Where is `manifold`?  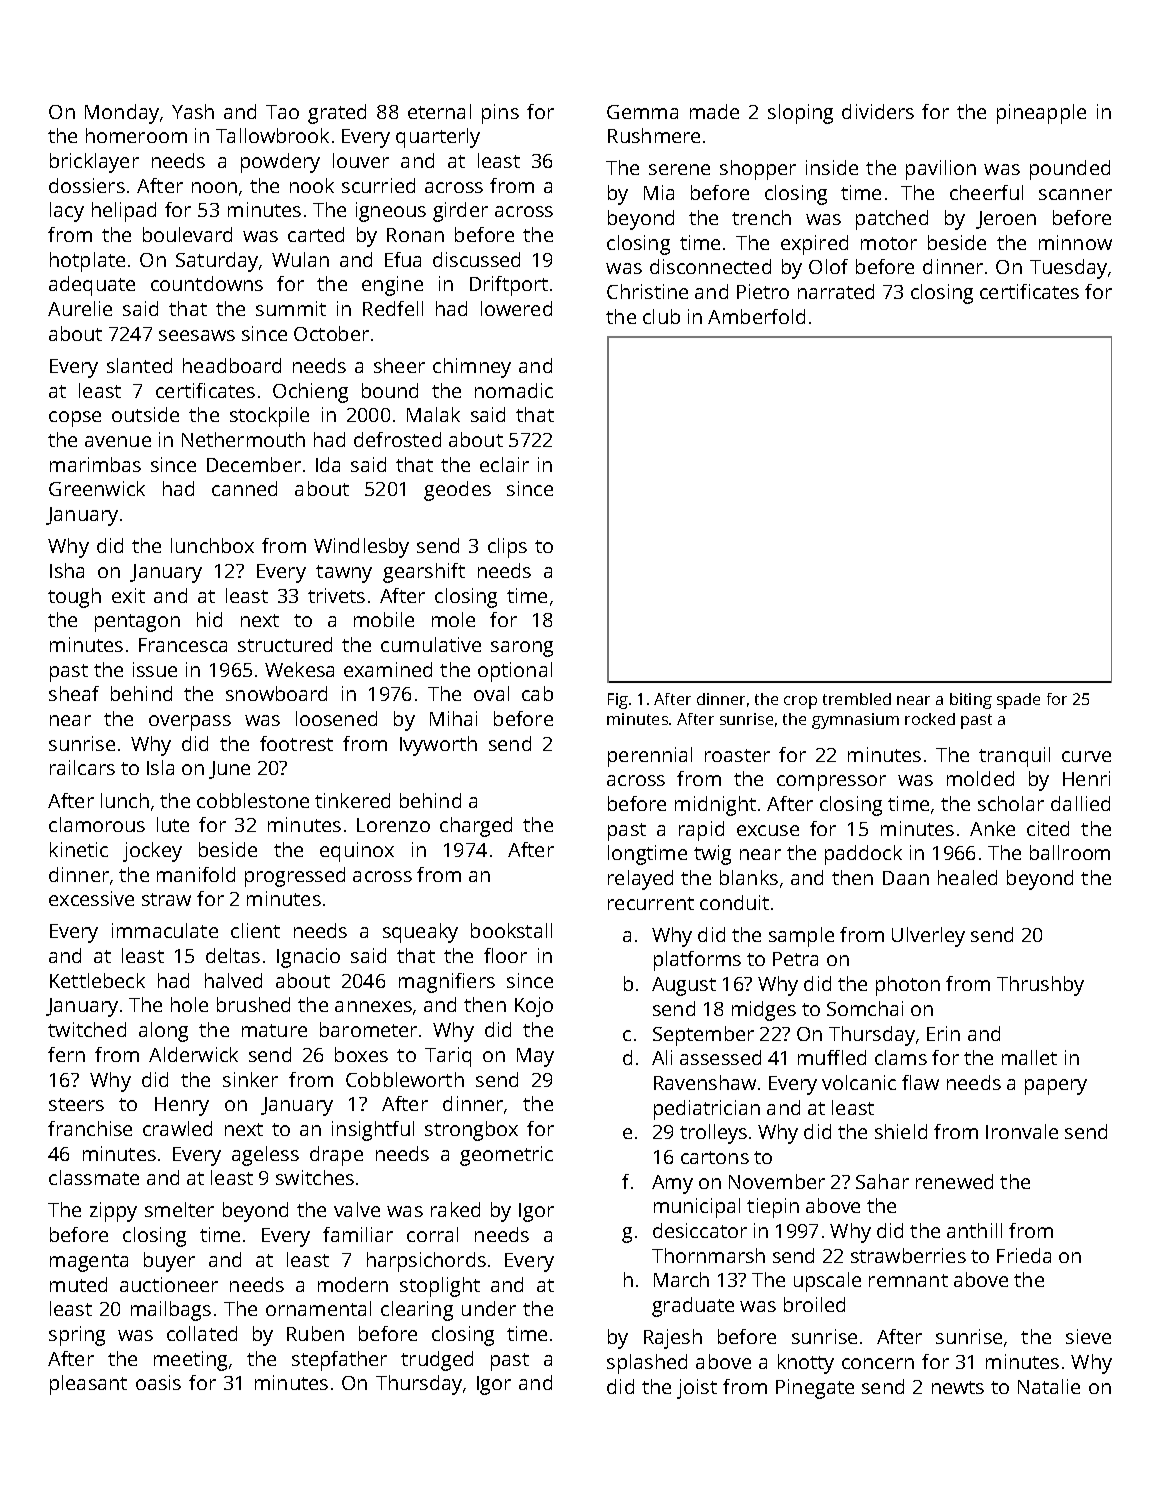
manifold is located at coordinates (196, 874).
